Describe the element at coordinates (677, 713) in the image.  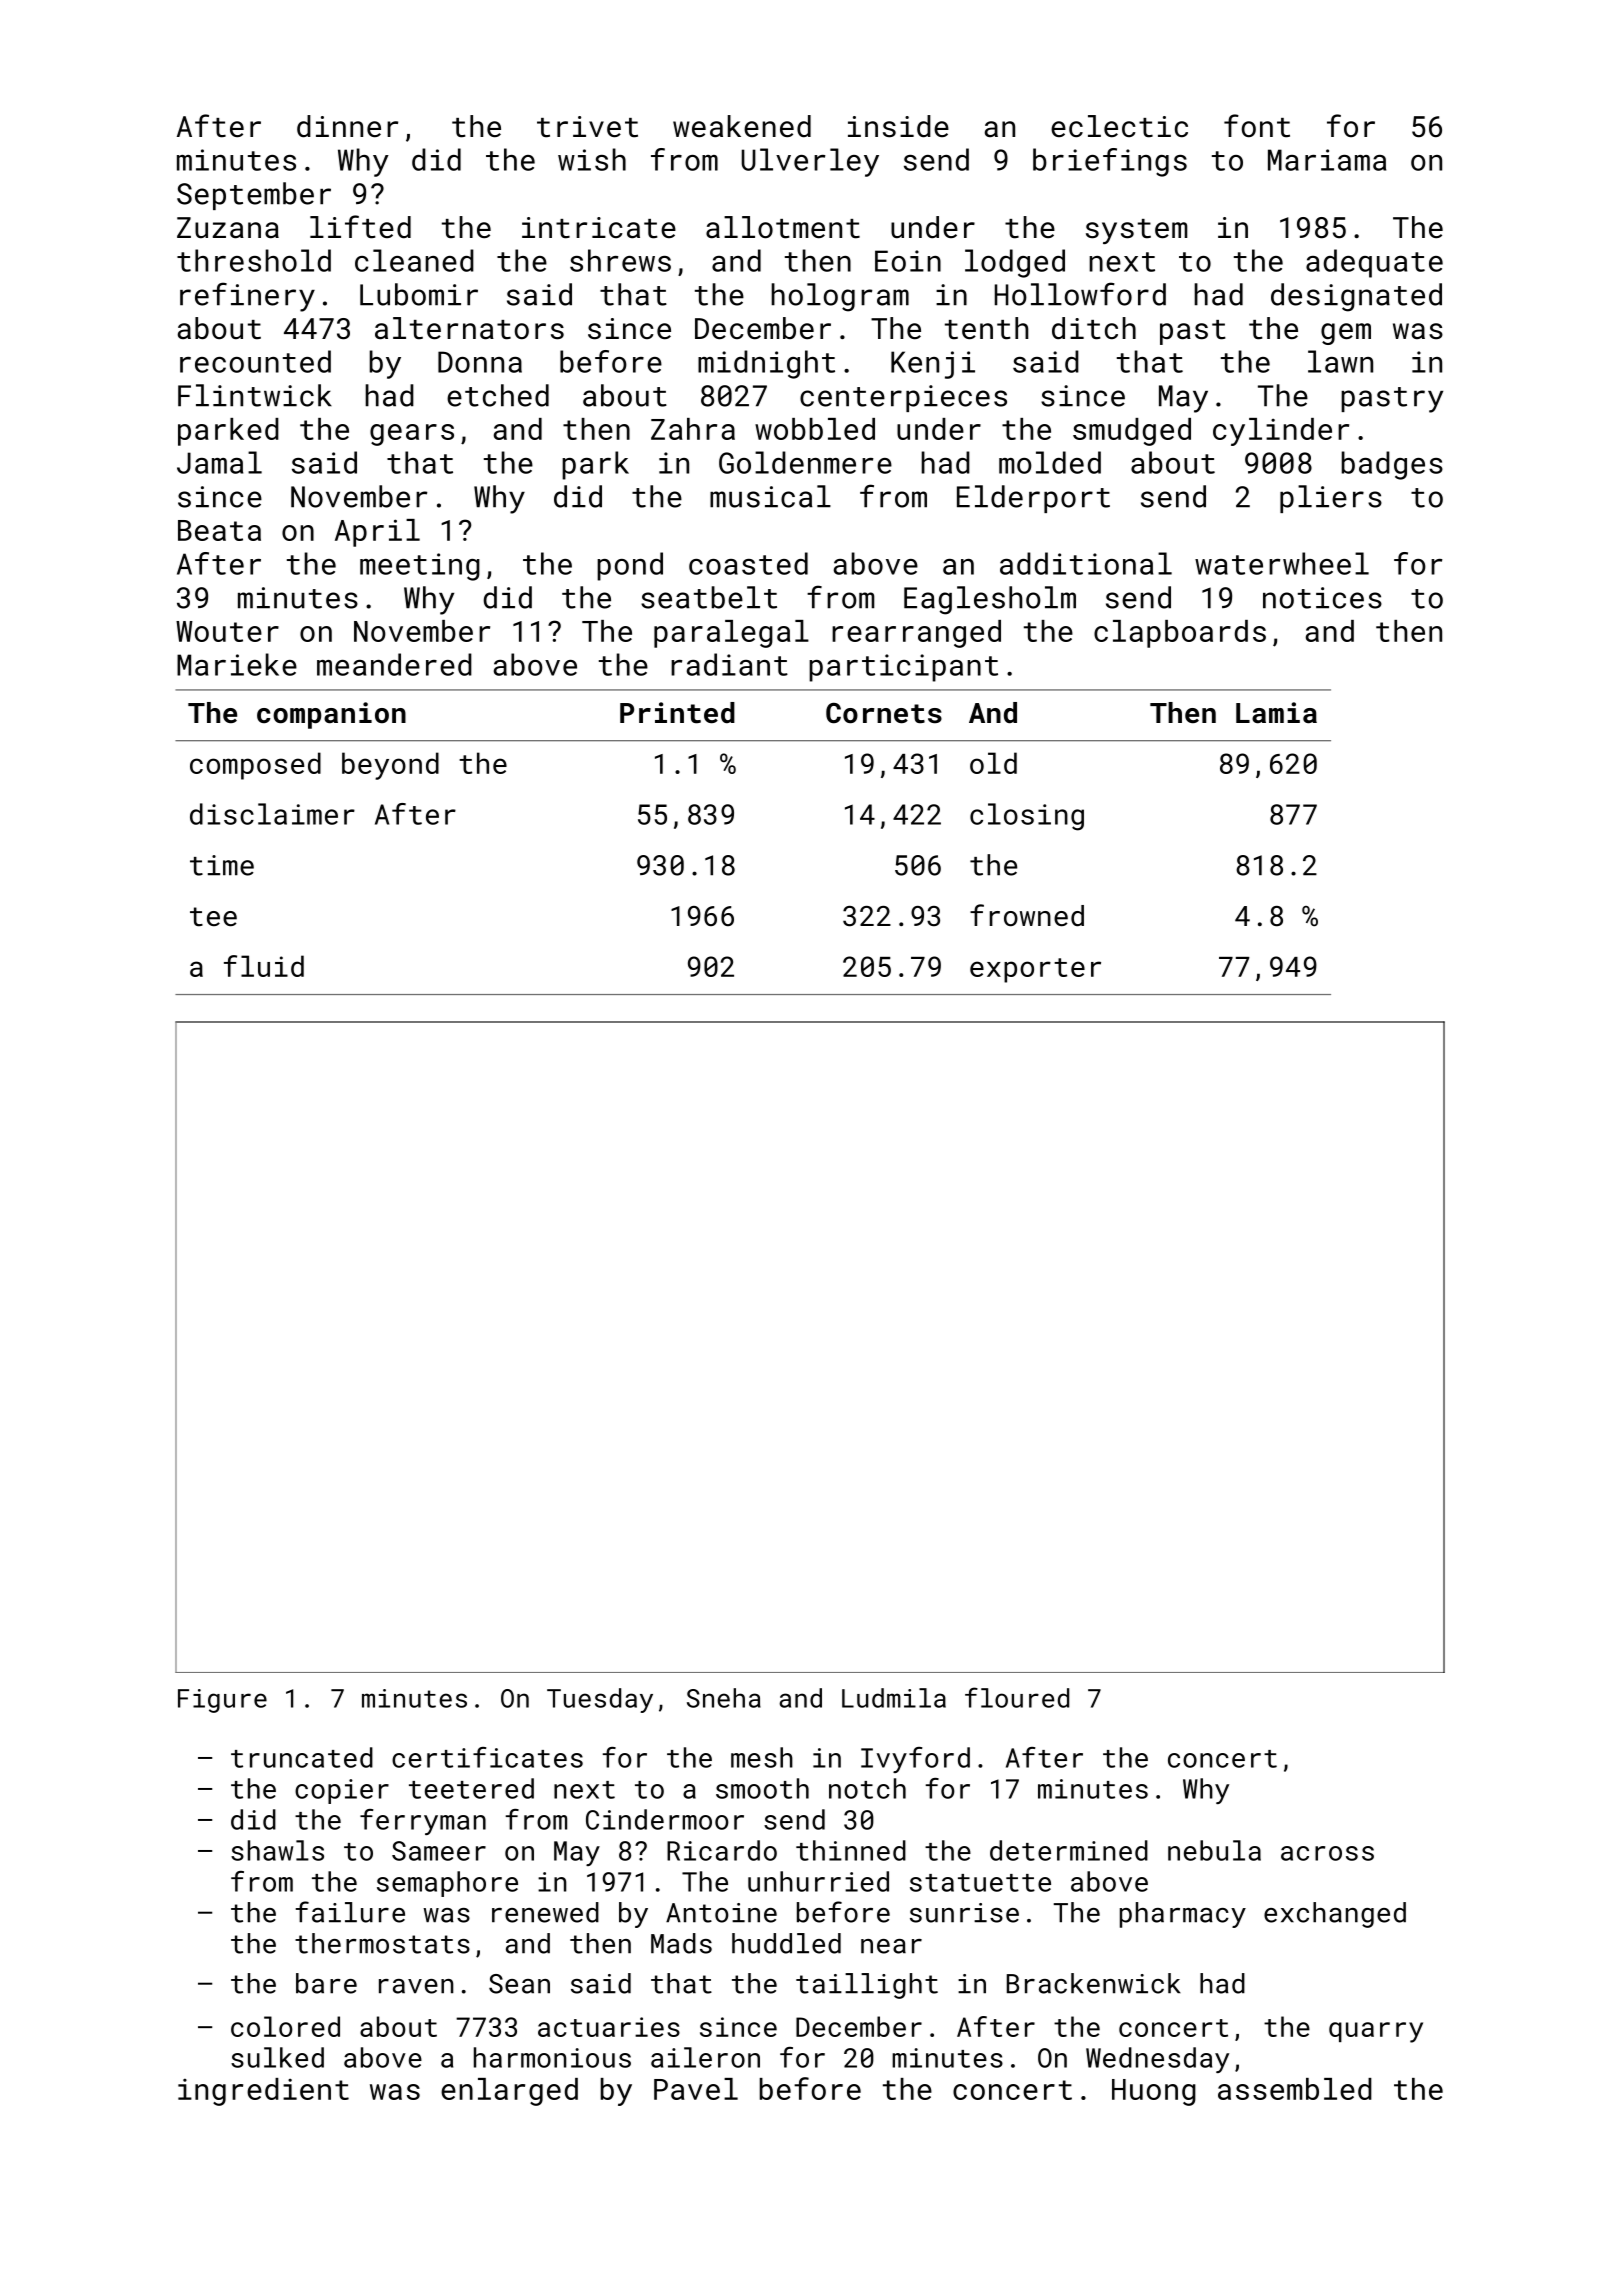
I see `Printed` at that location.
